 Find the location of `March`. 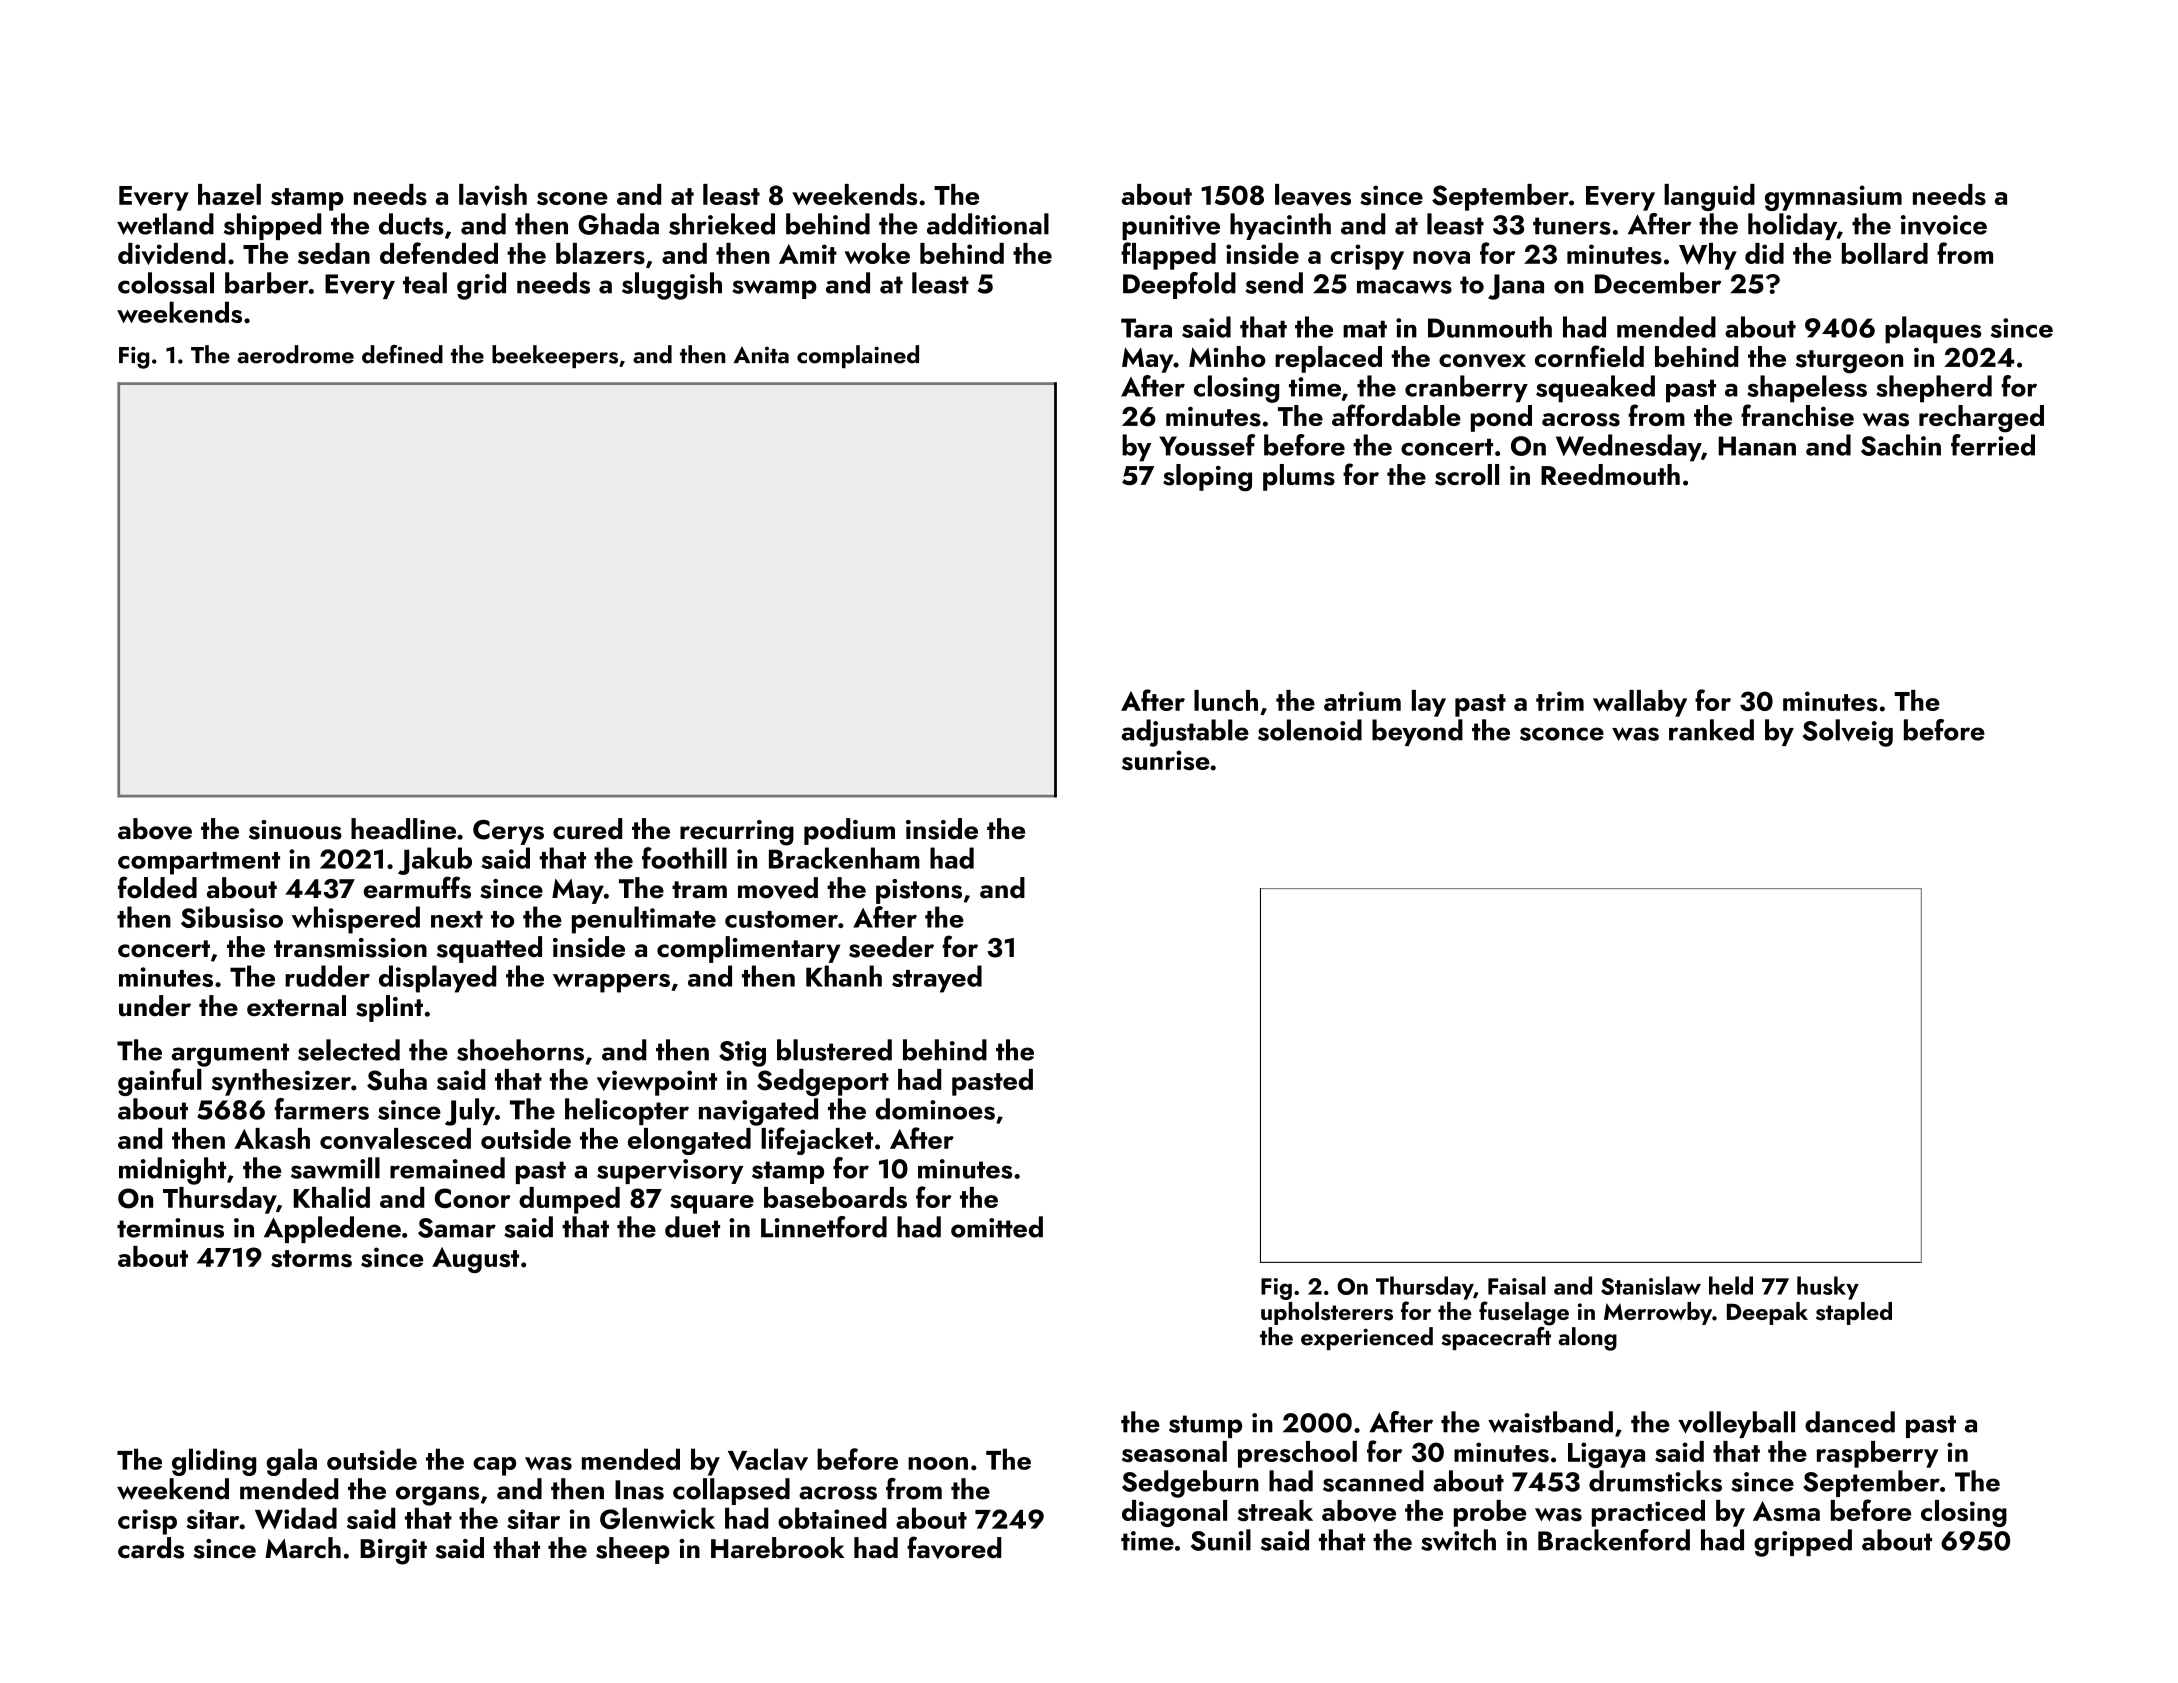

March is located at coordinates (303, 1548).
